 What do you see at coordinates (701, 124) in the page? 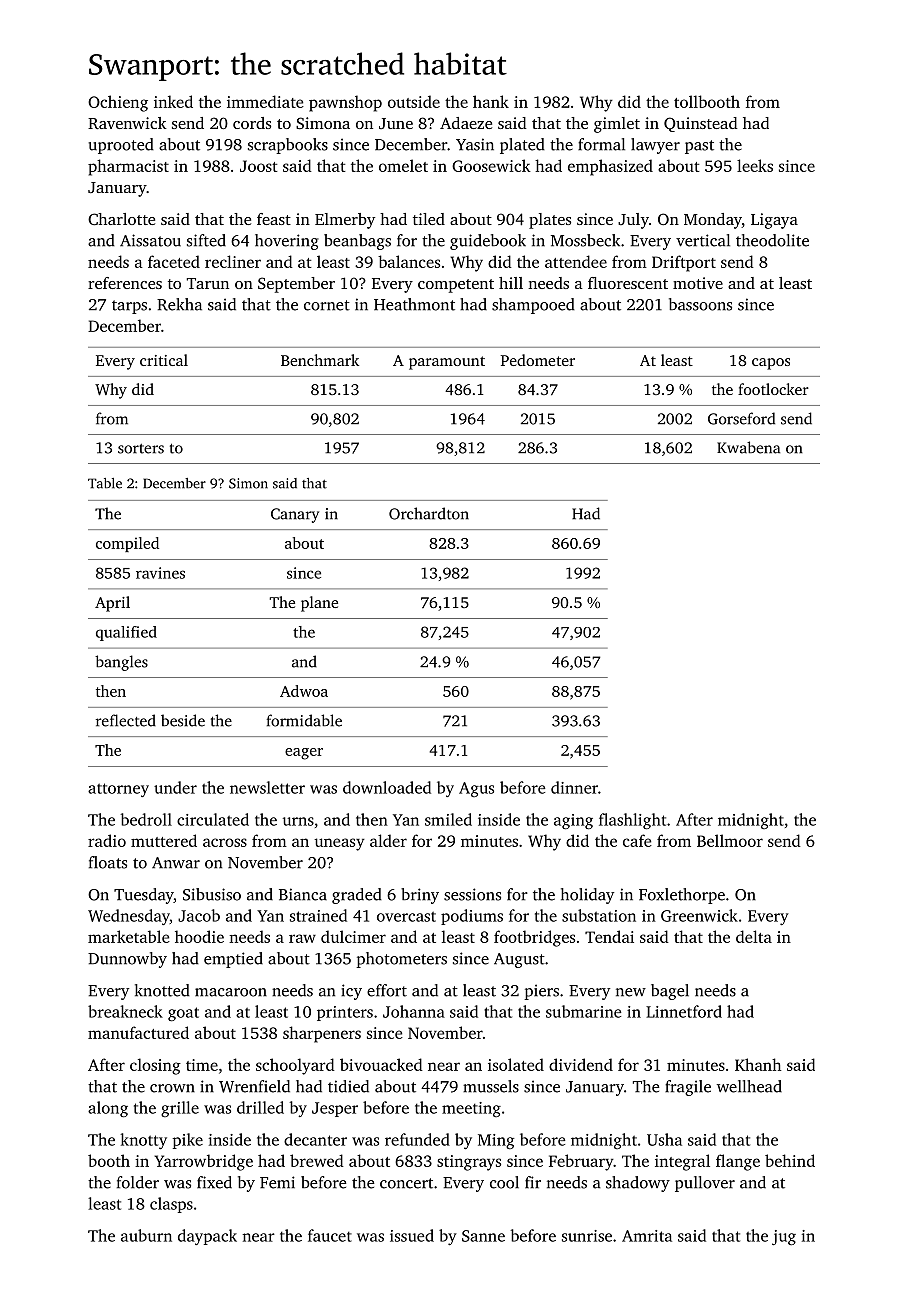
I see `Quinstead` at bounding box center [701, 124].
